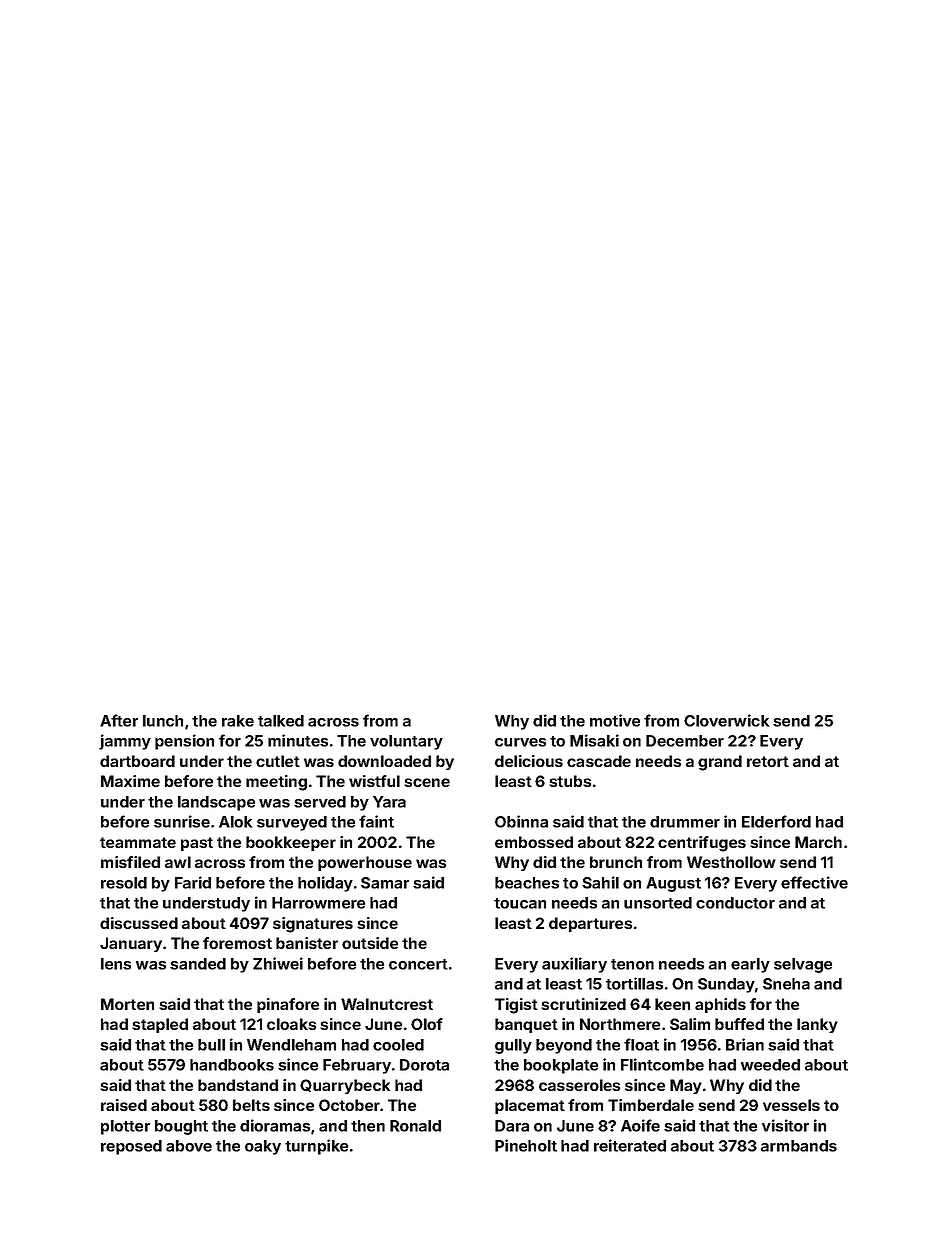 The width and height of the screenshot is (952, 1233). I want to click on lens, so click(116, 964).
